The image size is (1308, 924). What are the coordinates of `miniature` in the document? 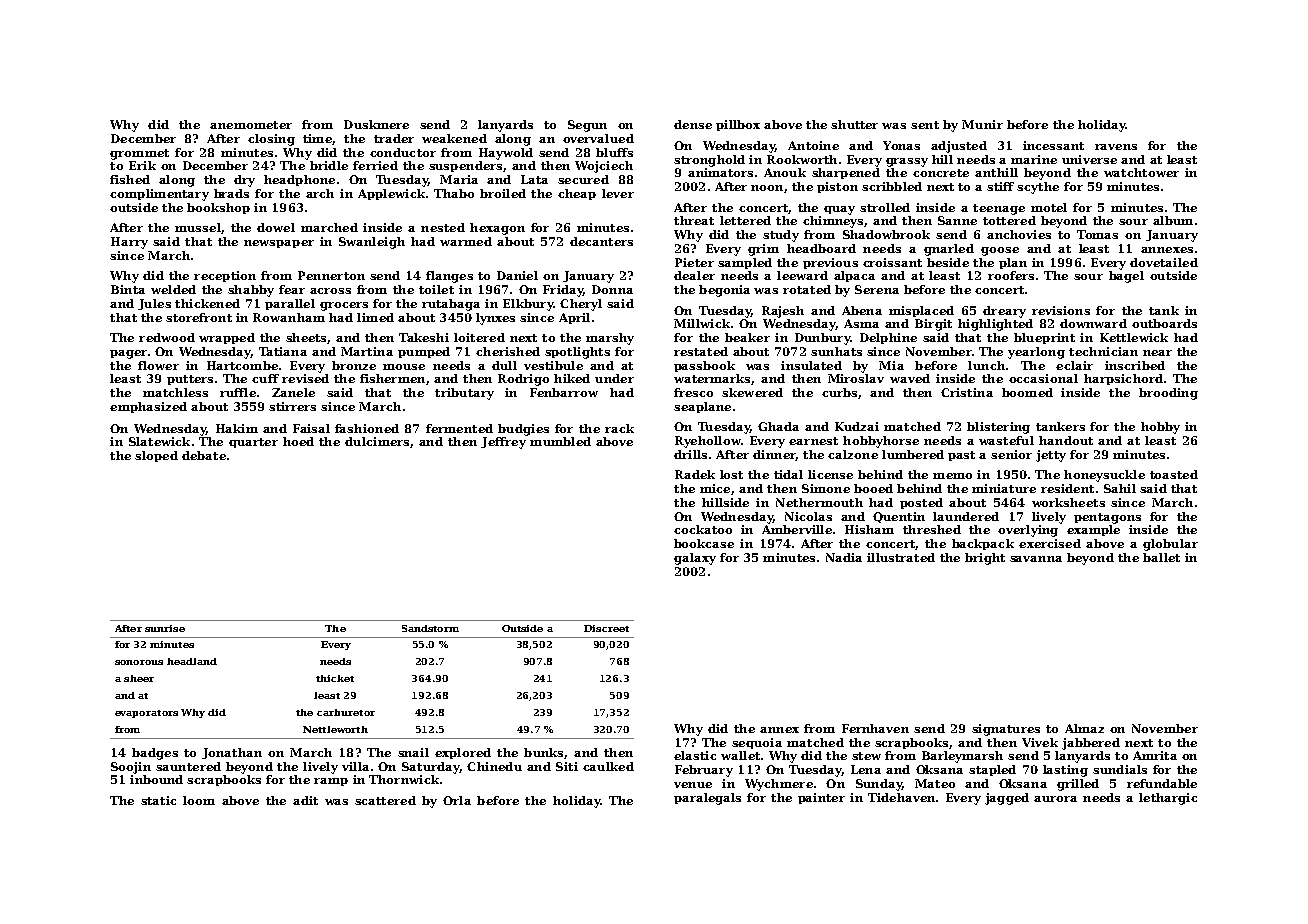 It's located at (1004, 488).
